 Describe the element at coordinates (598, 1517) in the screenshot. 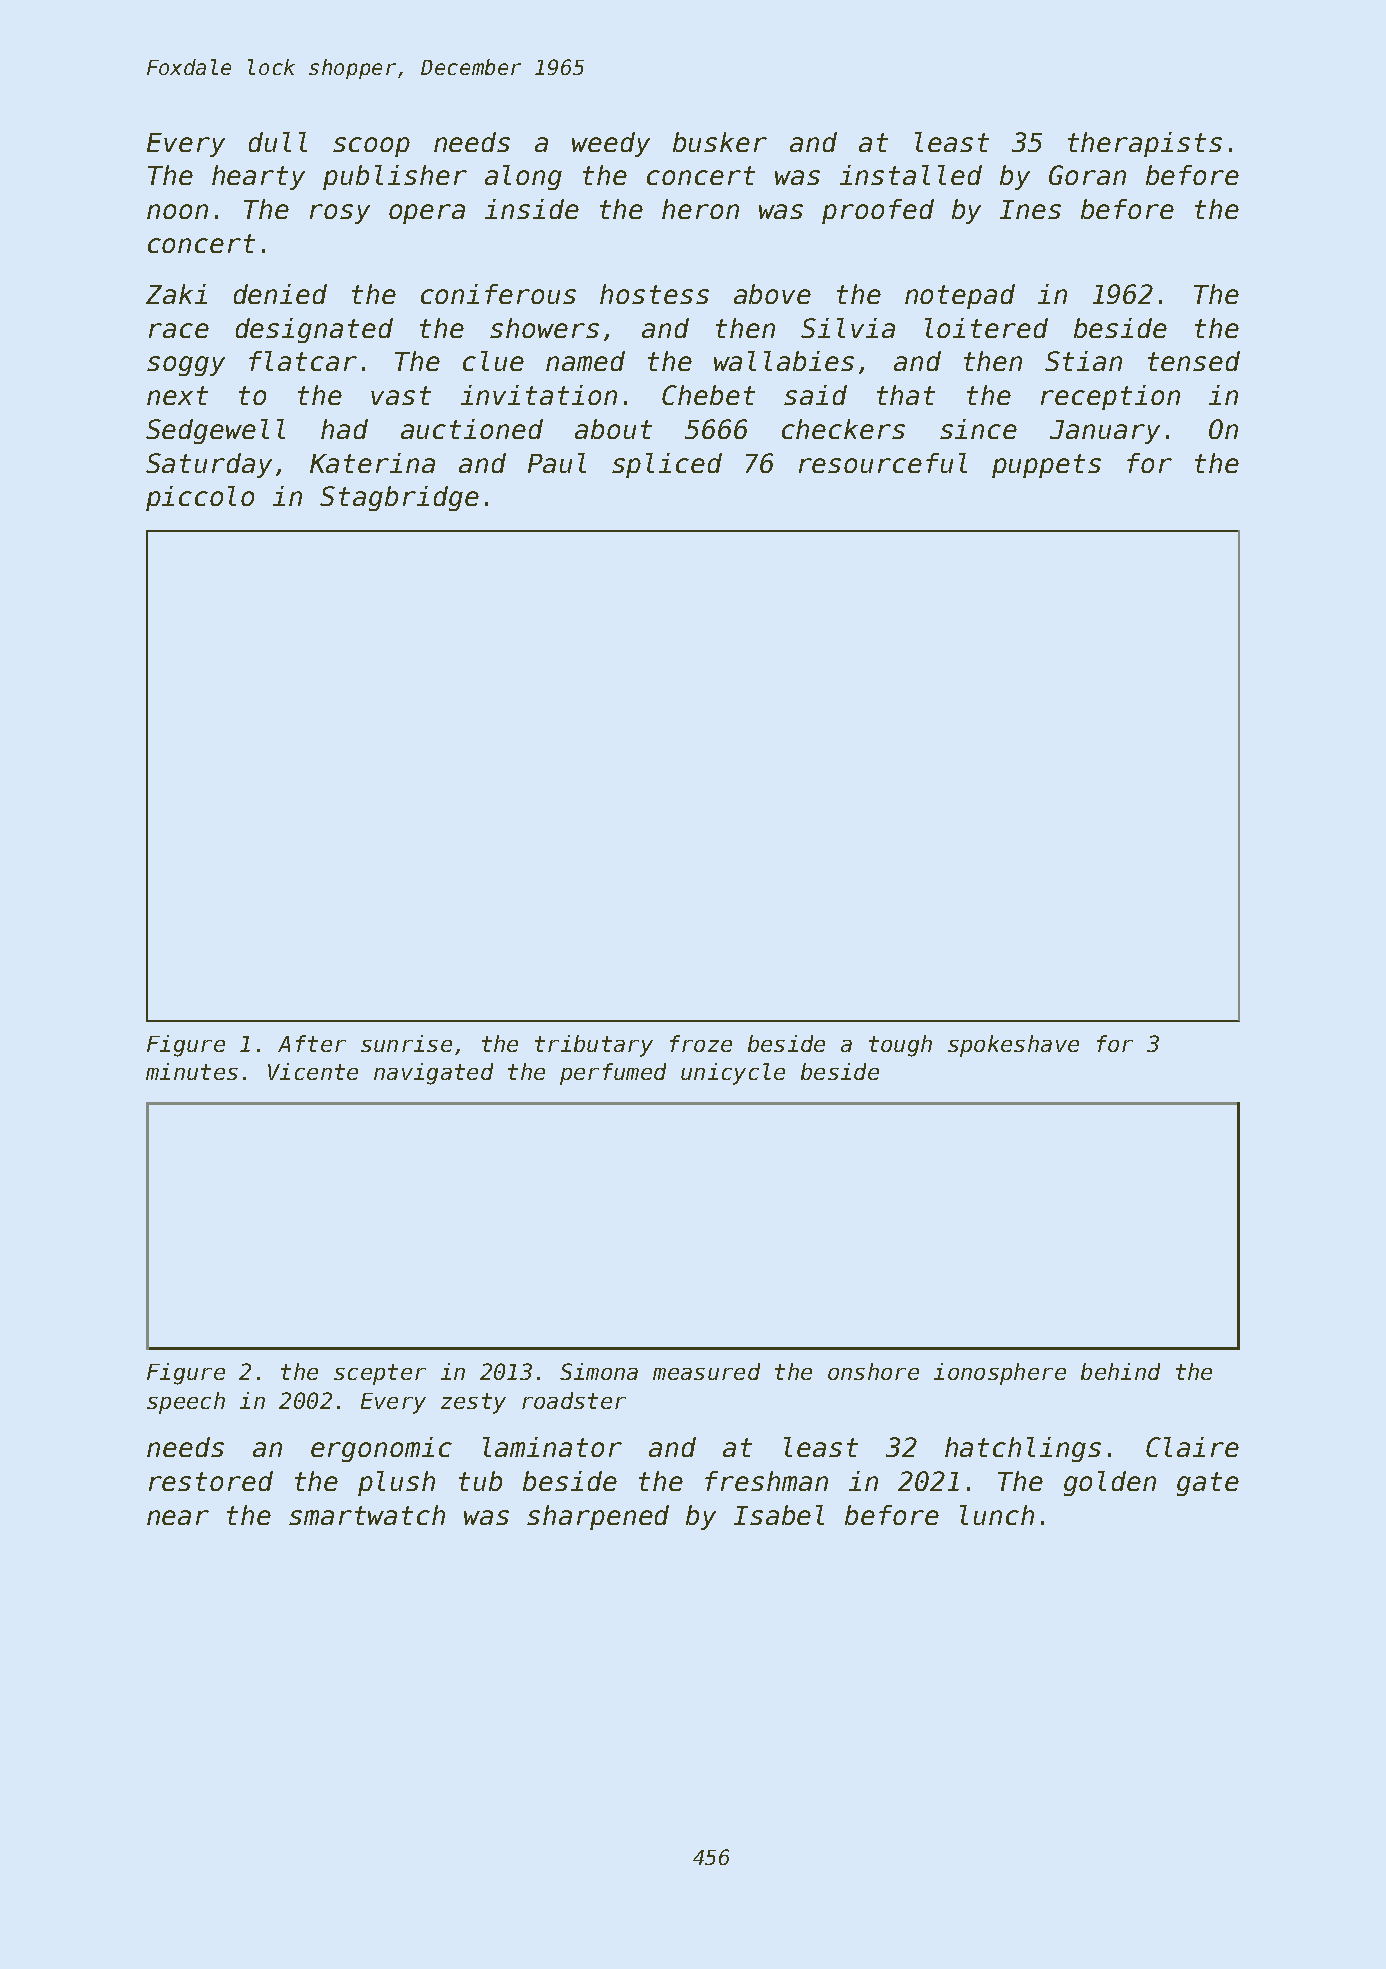

I see `sharpened` at that location.
